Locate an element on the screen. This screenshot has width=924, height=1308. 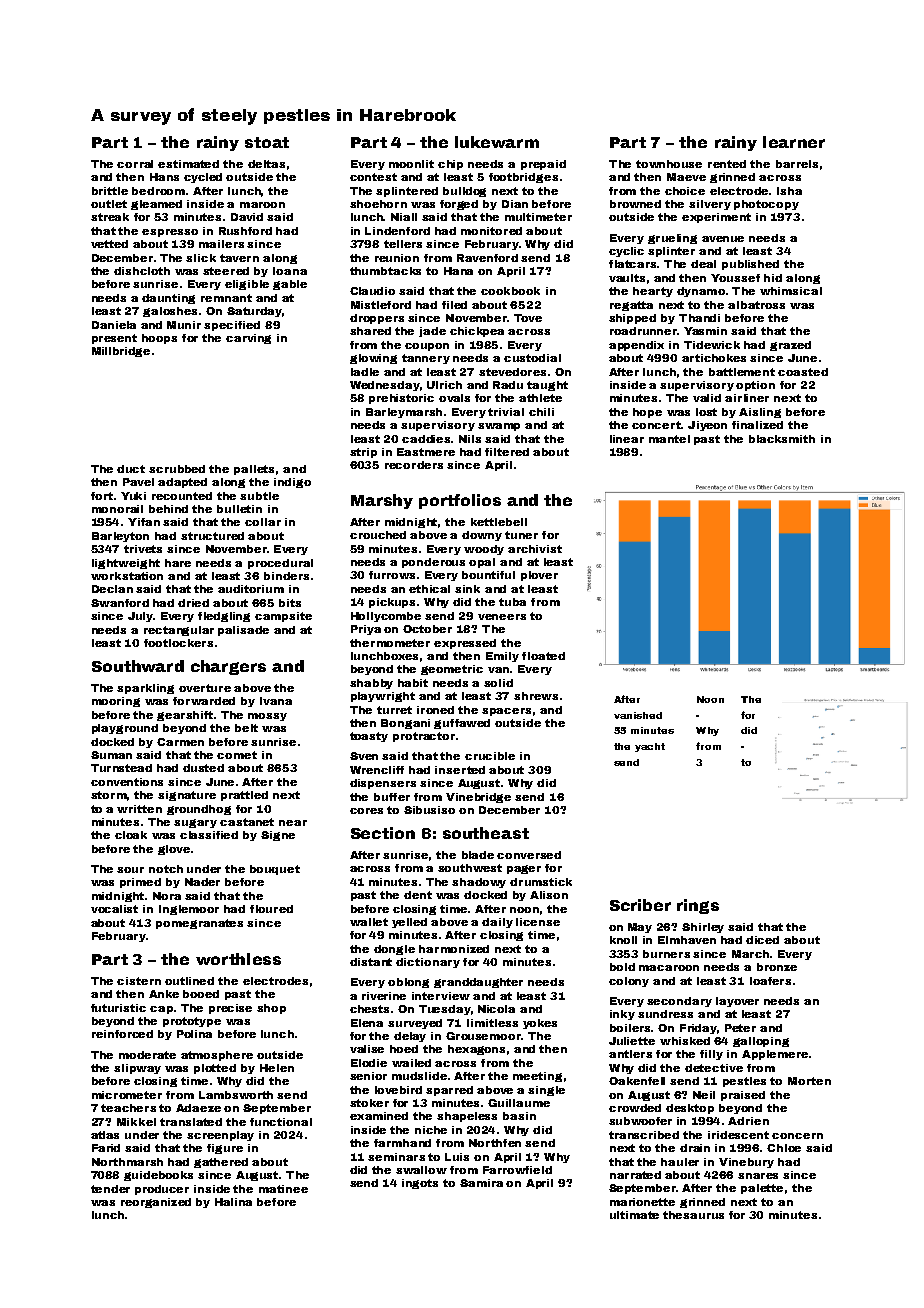
delay is located at coordinates (410, 1037).
